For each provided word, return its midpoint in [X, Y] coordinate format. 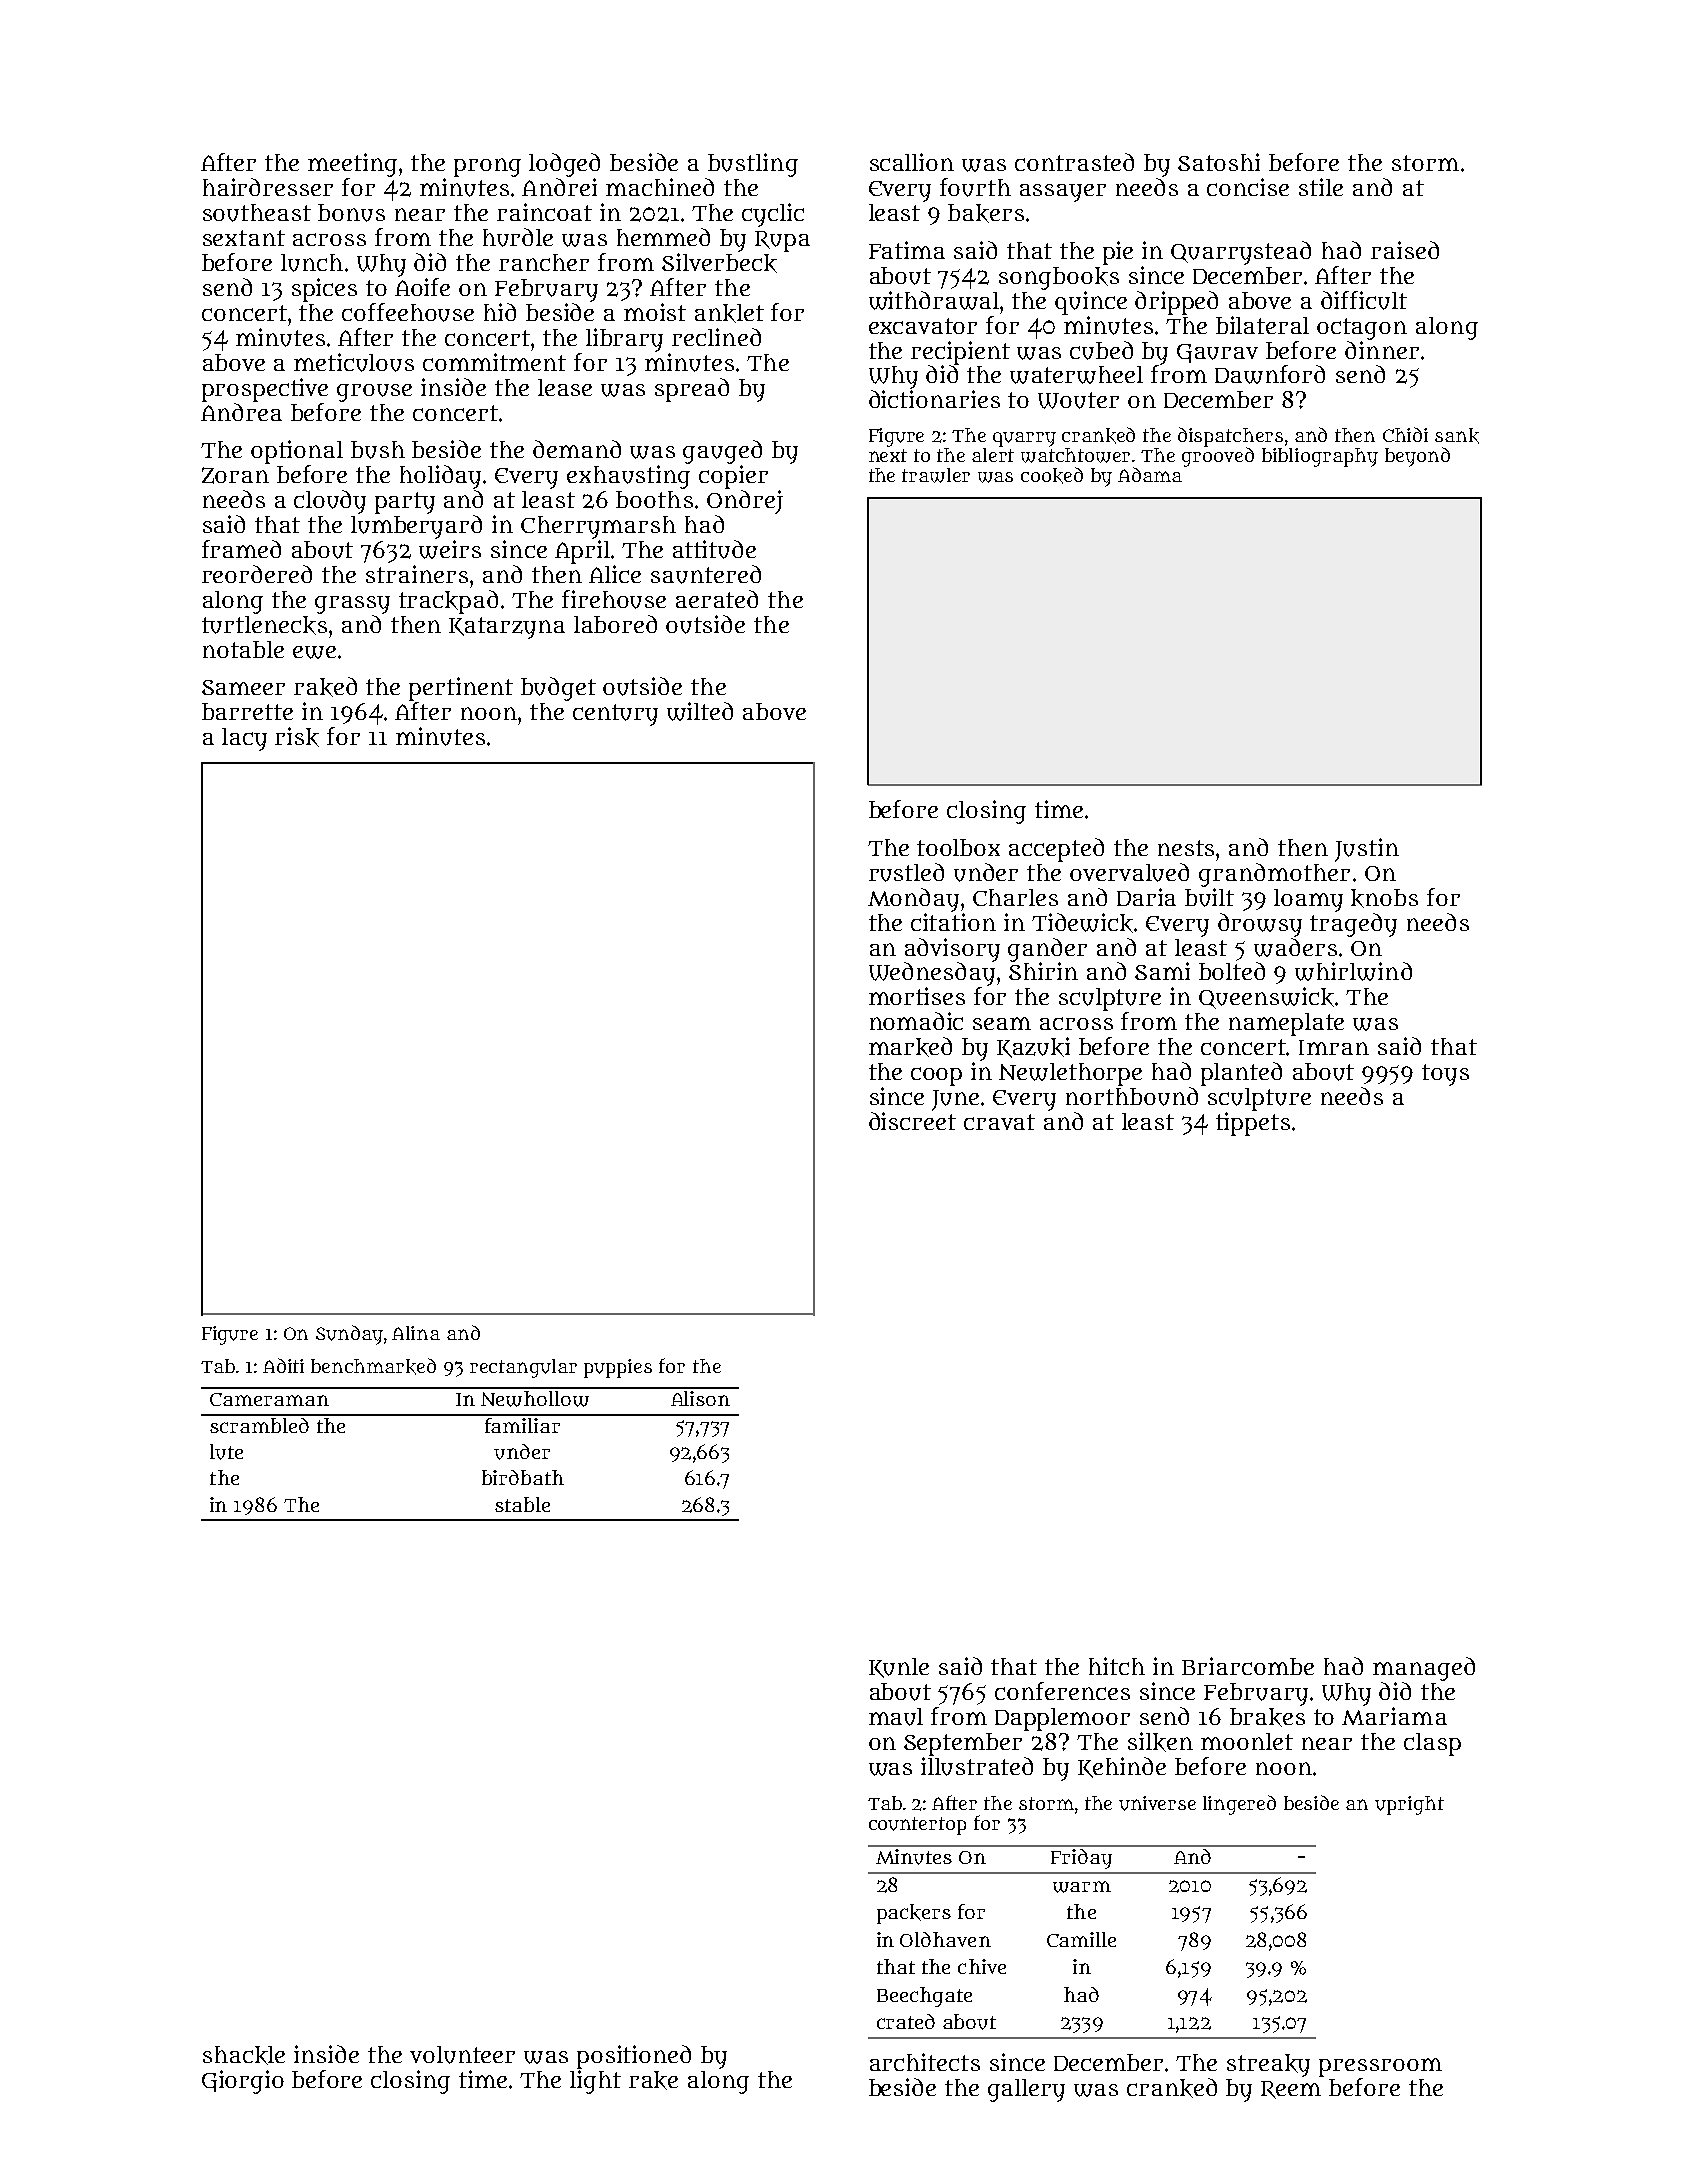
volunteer [462, 2055]
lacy [244, 739]
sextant [244, 238]
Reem [1291, 2090]
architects [925, 2062]
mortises [917, 996]
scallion [912, 162]
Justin [1367, 850]
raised [1405, 250]
